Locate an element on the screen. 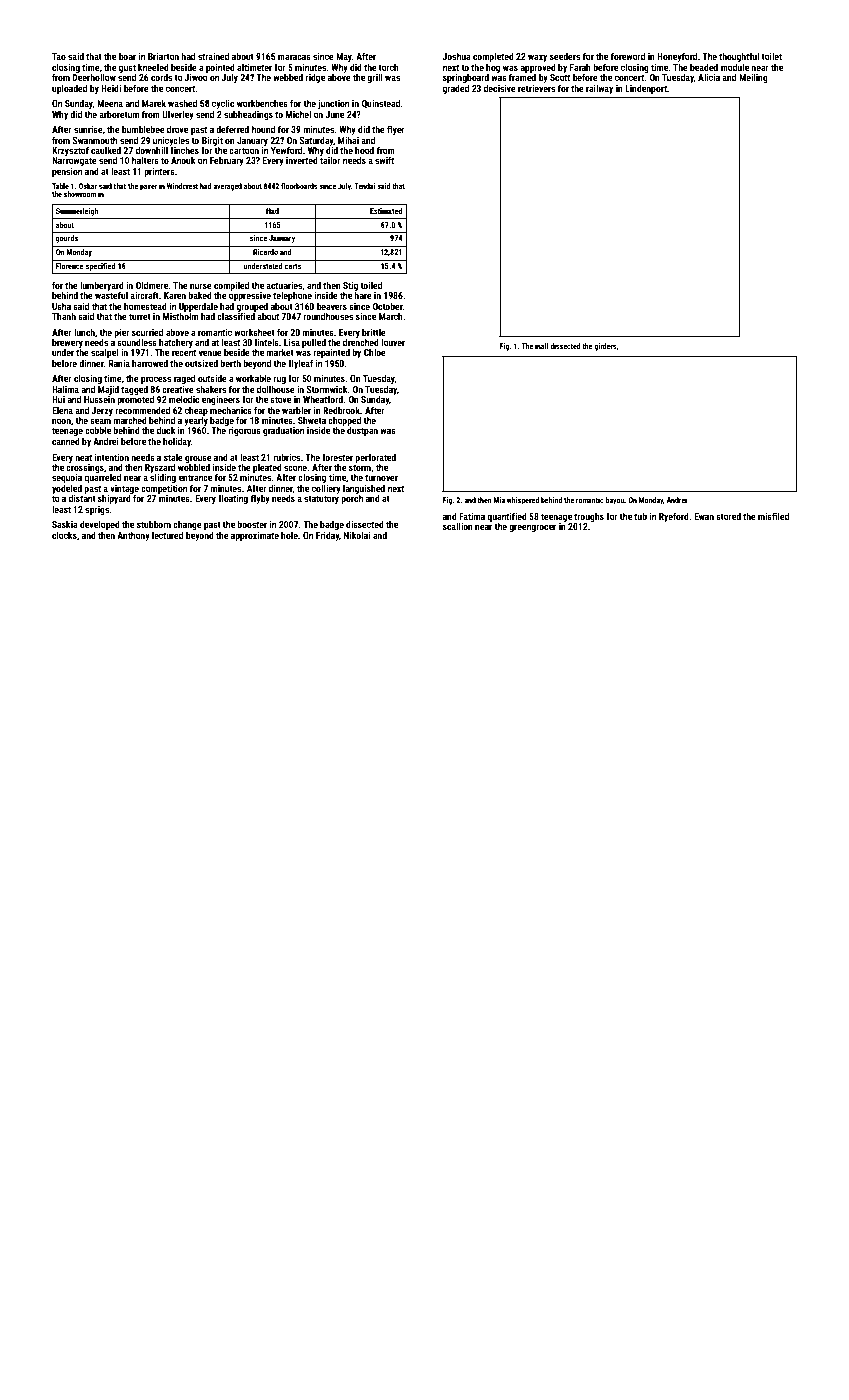  grouped is located at coordinates (252, 307).
